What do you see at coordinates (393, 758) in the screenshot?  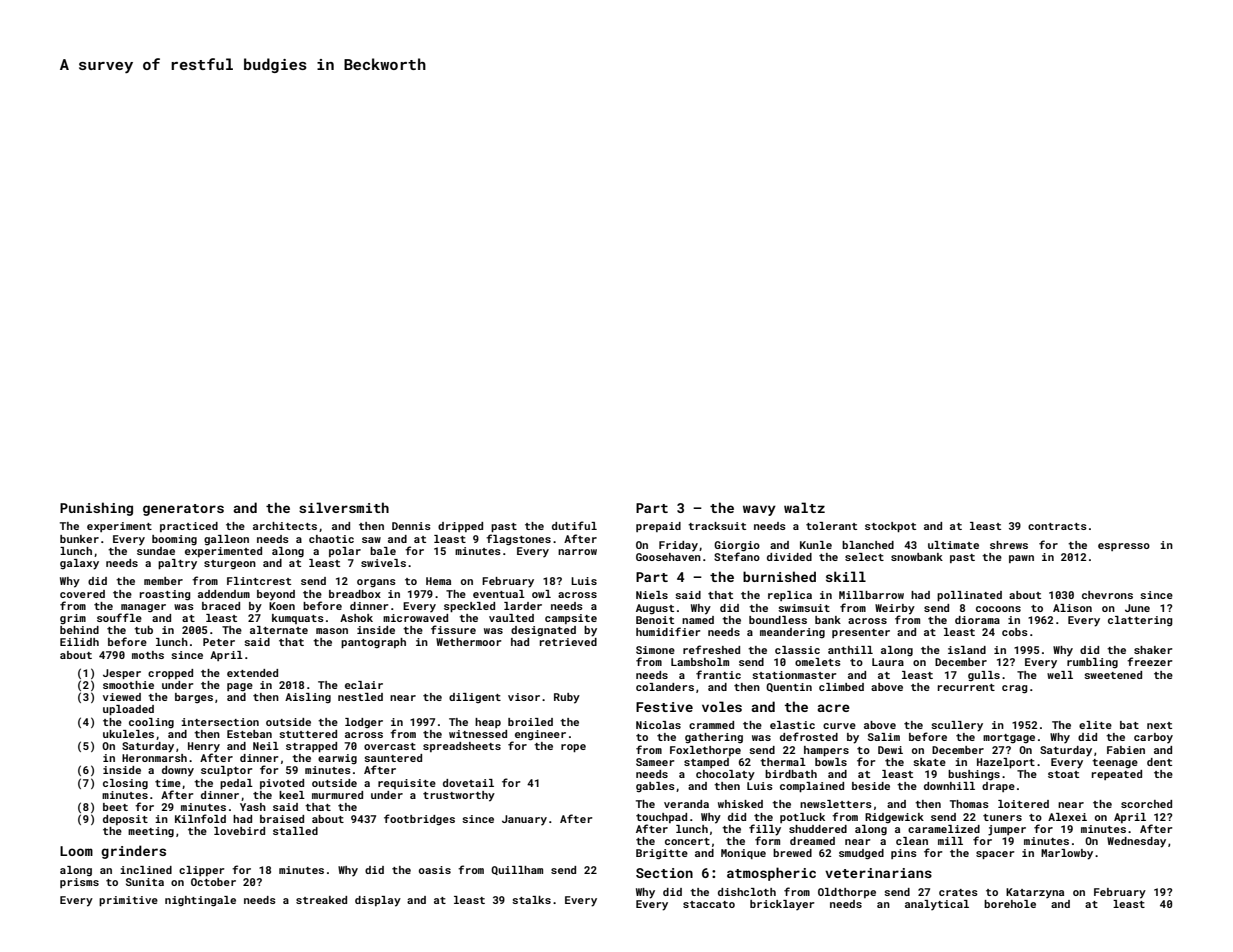 I see `sauntered` at bounding box center [393, 758].
